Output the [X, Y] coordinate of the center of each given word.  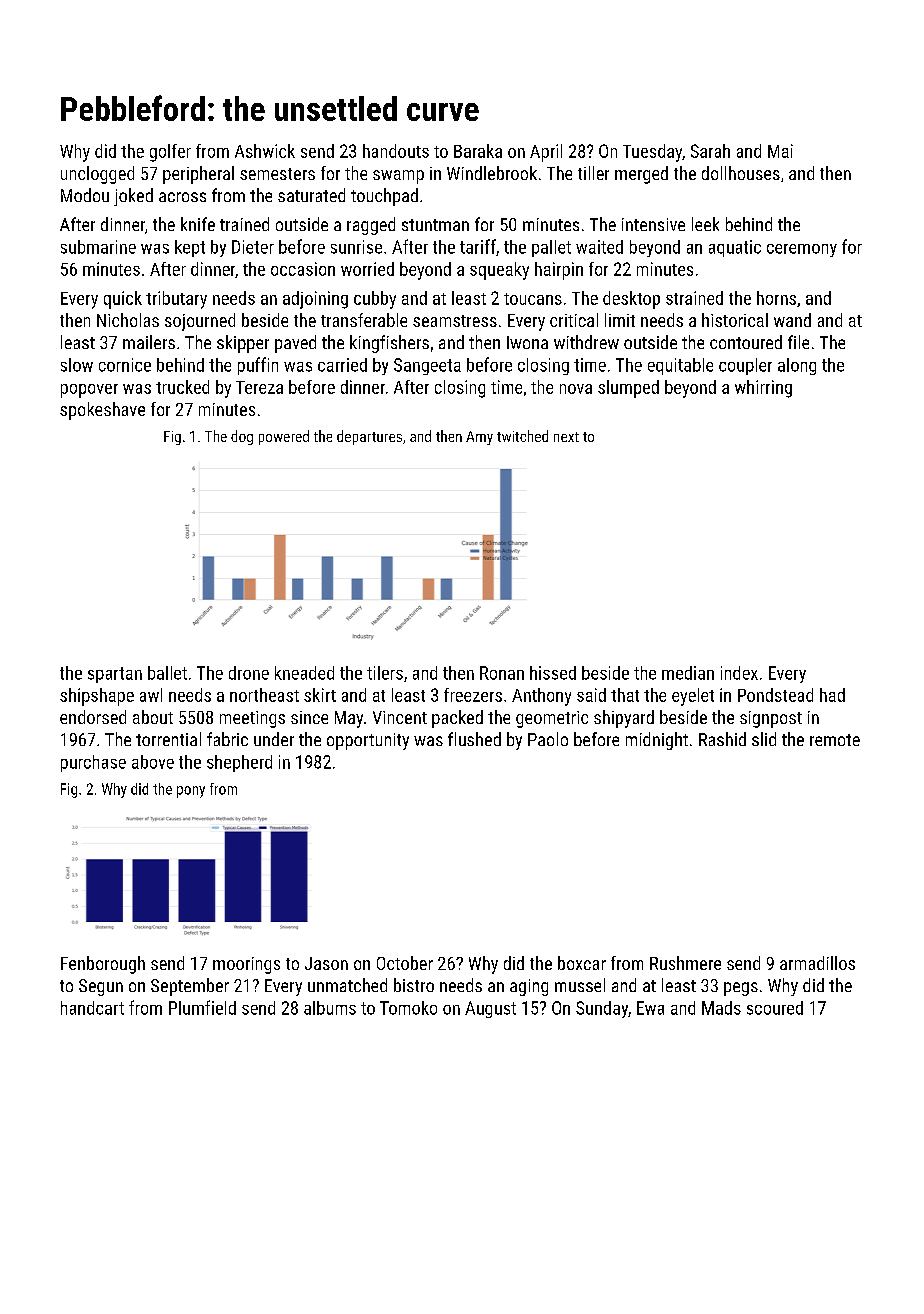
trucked [182, 387]
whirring [763, 389]
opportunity [368, 741]
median [688, 673]
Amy [479, 438]
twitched [522, 436]
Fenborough [103, 965]
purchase [93, 763]
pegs [741, 989]
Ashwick [265, 151]
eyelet [693, 697]
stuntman [435, 225]
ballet [167, 673]
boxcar [582, 963]
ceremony [802, 250]
